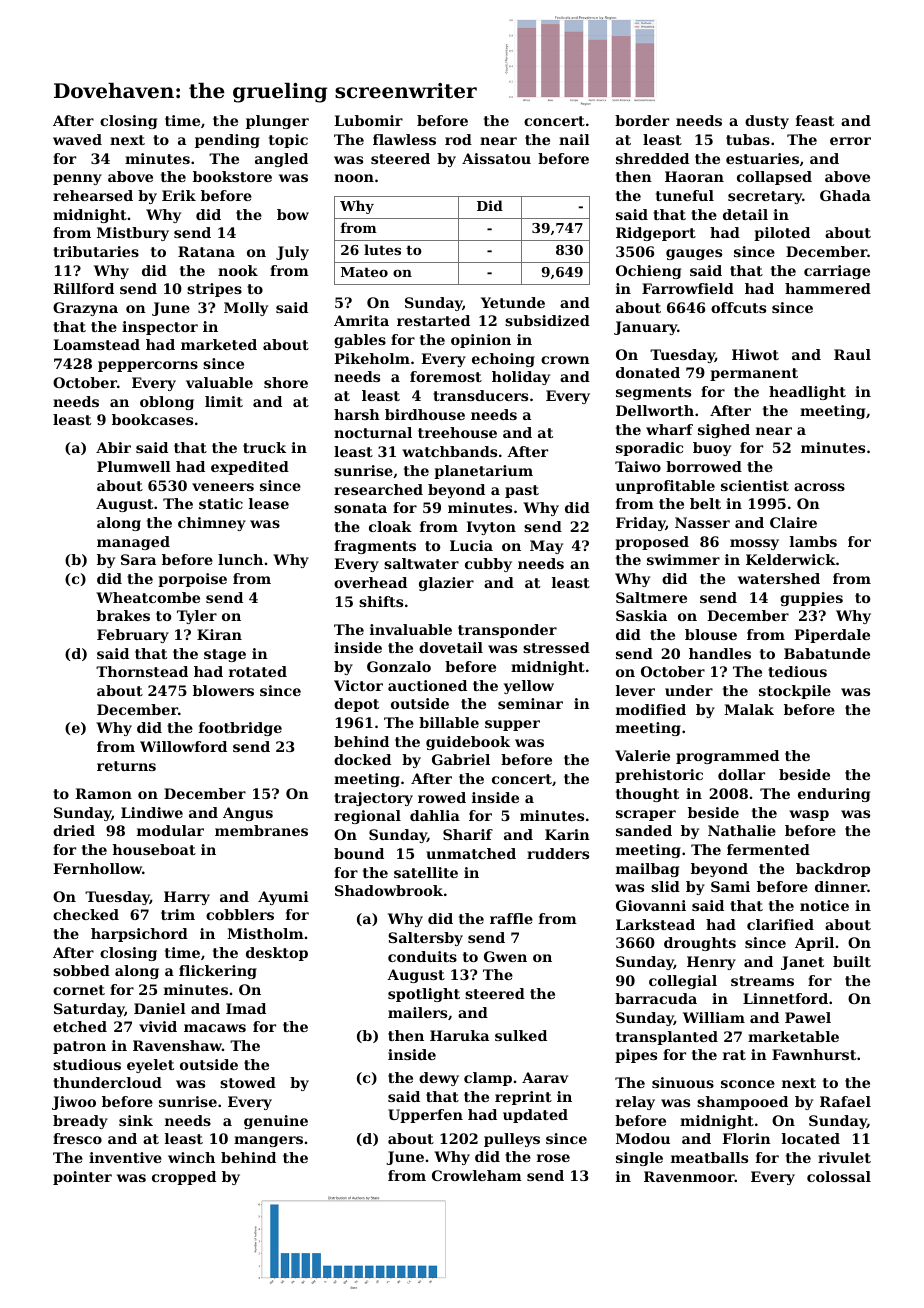  What do you see at coordinates (813, 541) in the screenshot?
I see `lambs` at bounding box center [813, 541].
